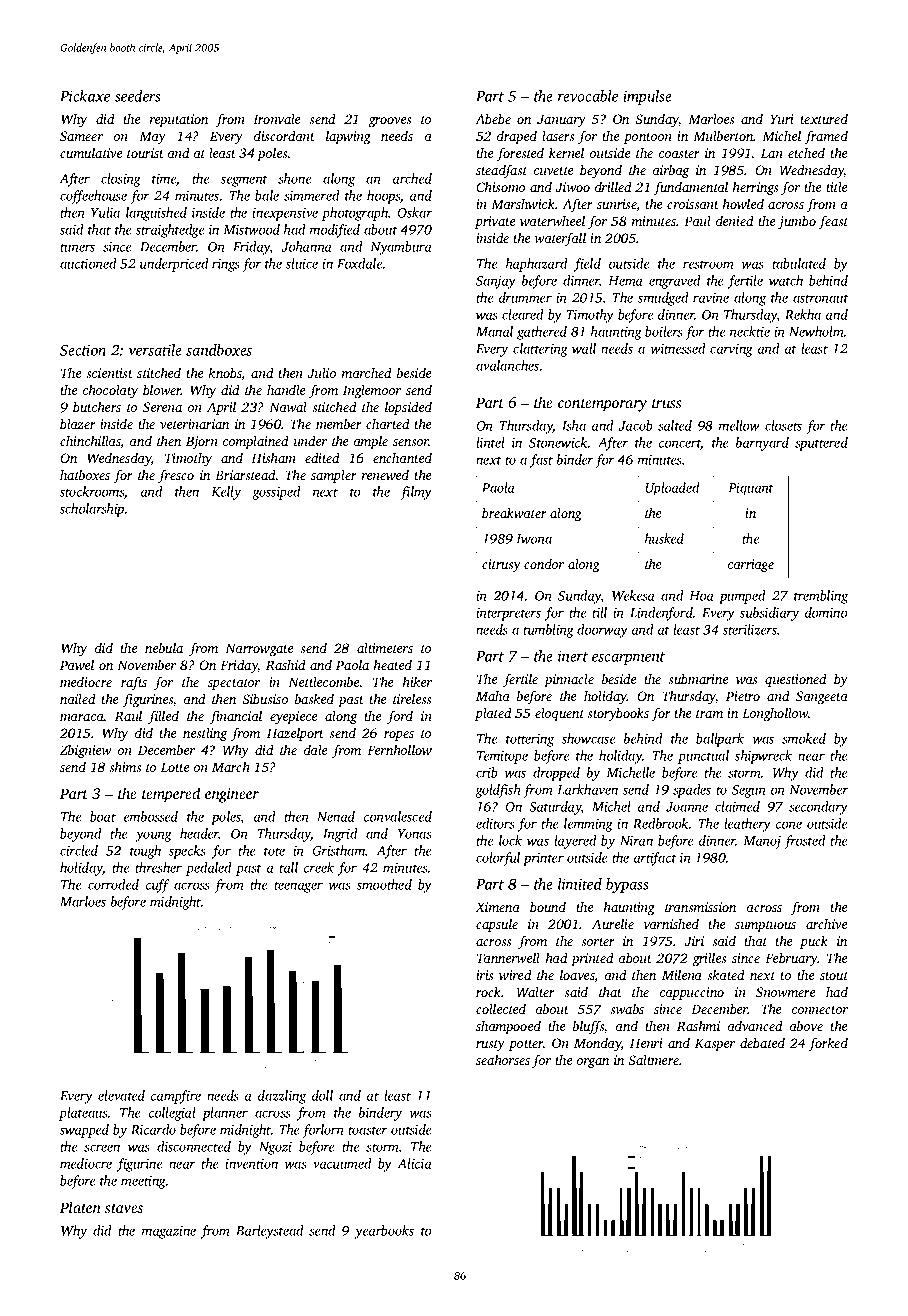 The height and width of the screenshot is (1316, 908). I want to click on vacuumed, so click(342, 1163).
